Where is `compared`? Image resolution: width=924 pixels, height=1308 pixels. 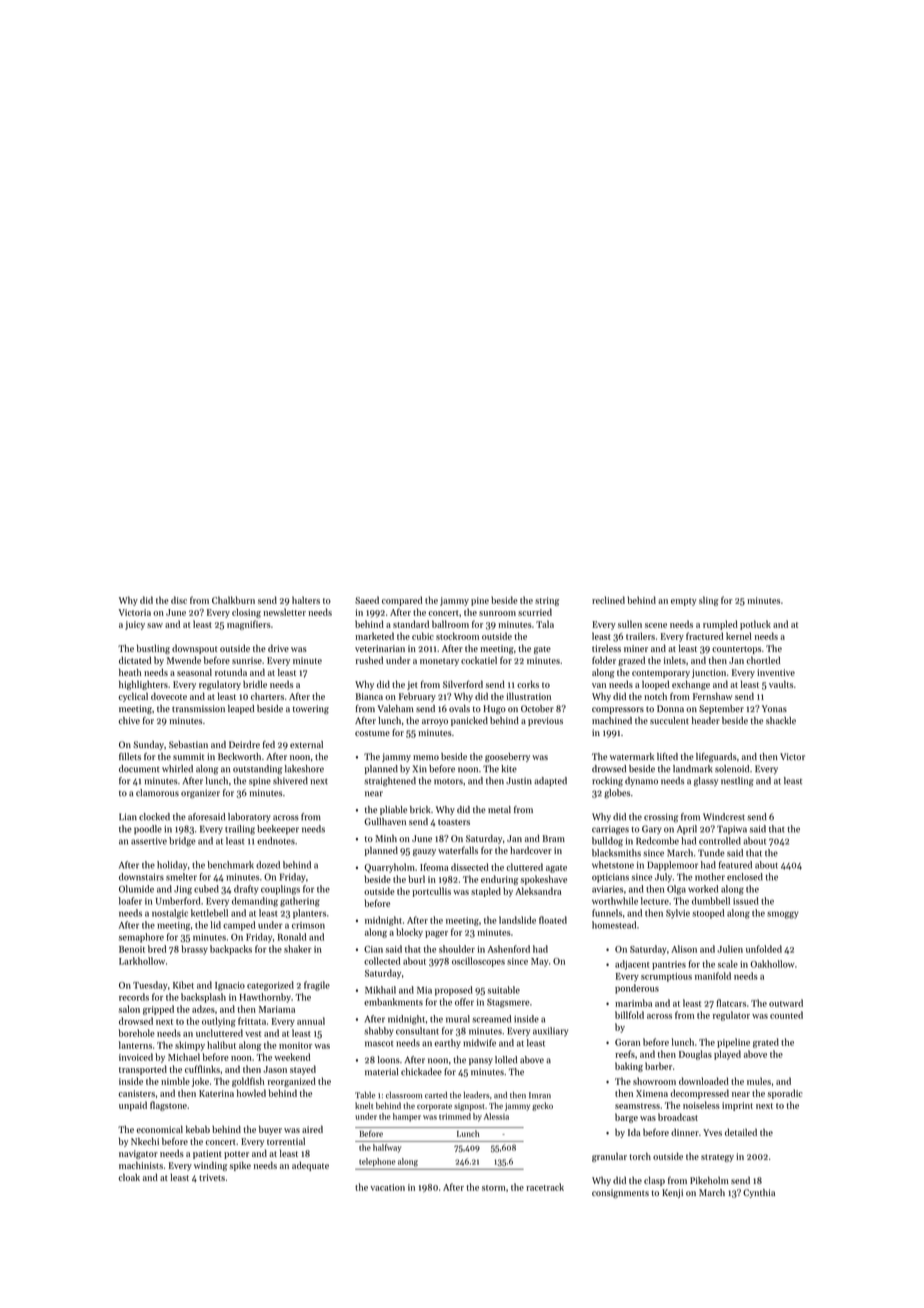
compared is located at coordinates (402, 601).
